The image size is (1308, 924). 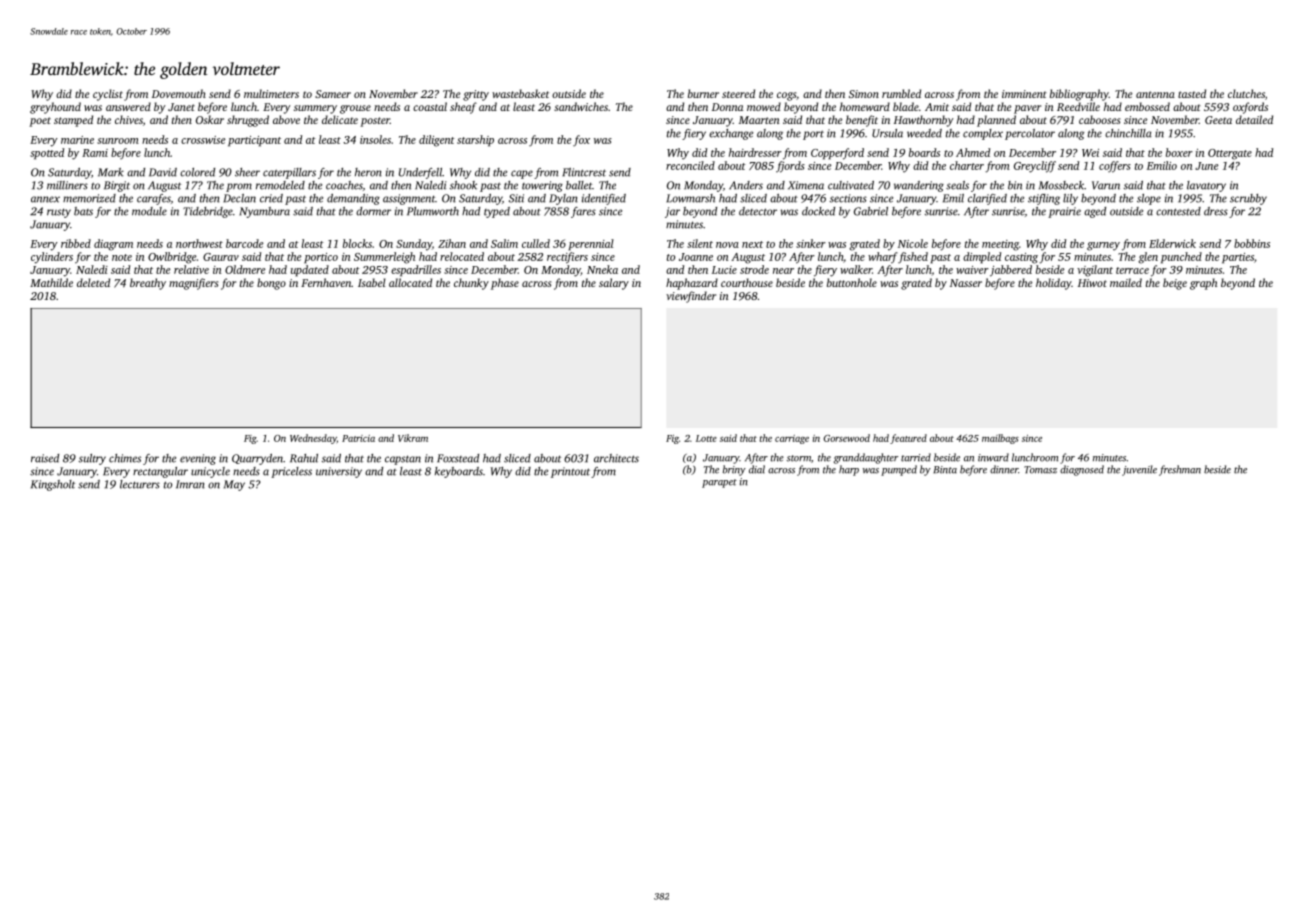 I want to click on imminent, so click(x=1024, y=94).
